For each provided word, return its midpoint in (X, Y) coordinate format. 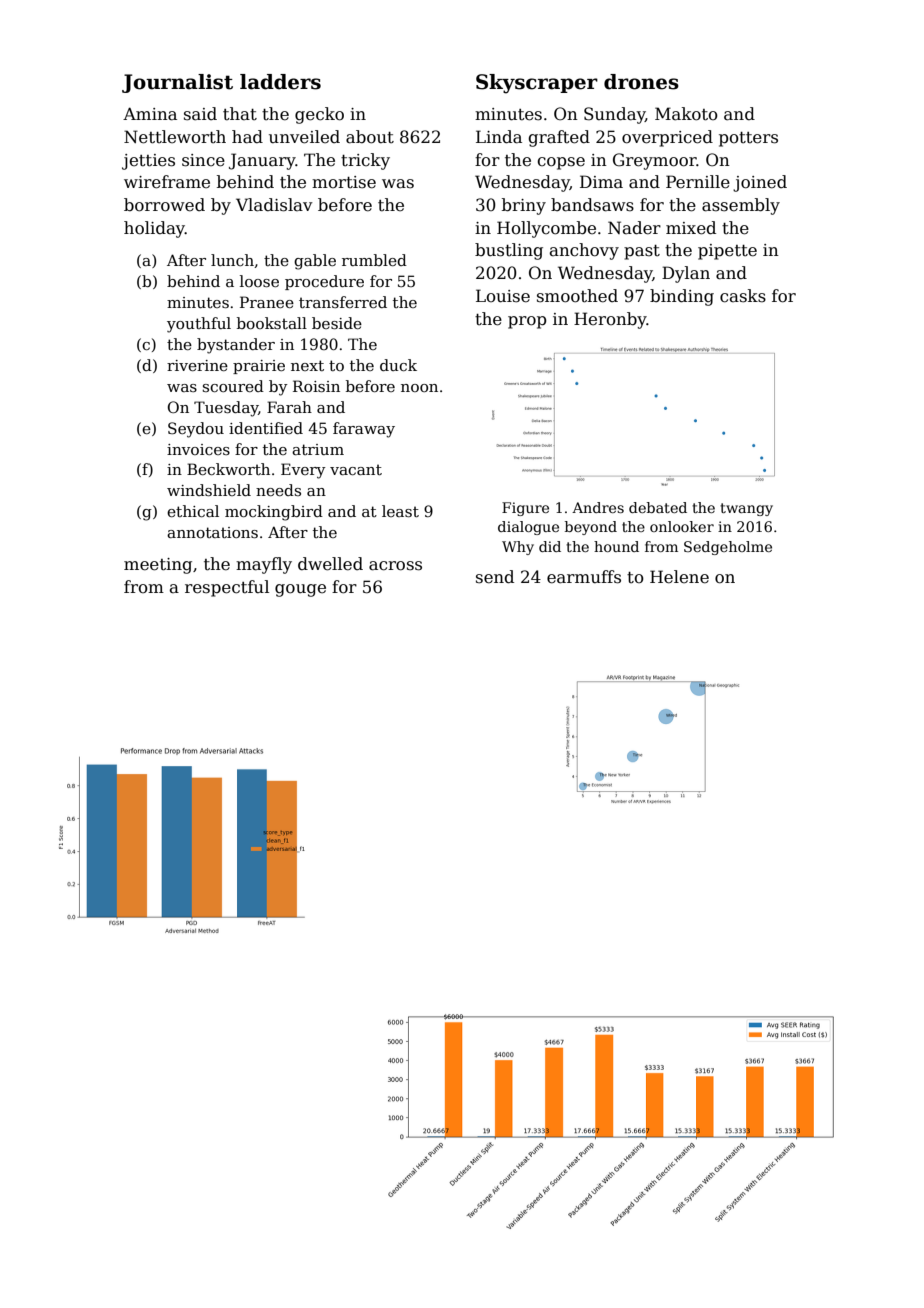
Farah (289, 407)
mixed (691, 228)
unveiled (304, 137)
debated (658, 507)
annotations (212, 532)
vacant (356, 469)
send (495, 577)
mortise (344, 182)
